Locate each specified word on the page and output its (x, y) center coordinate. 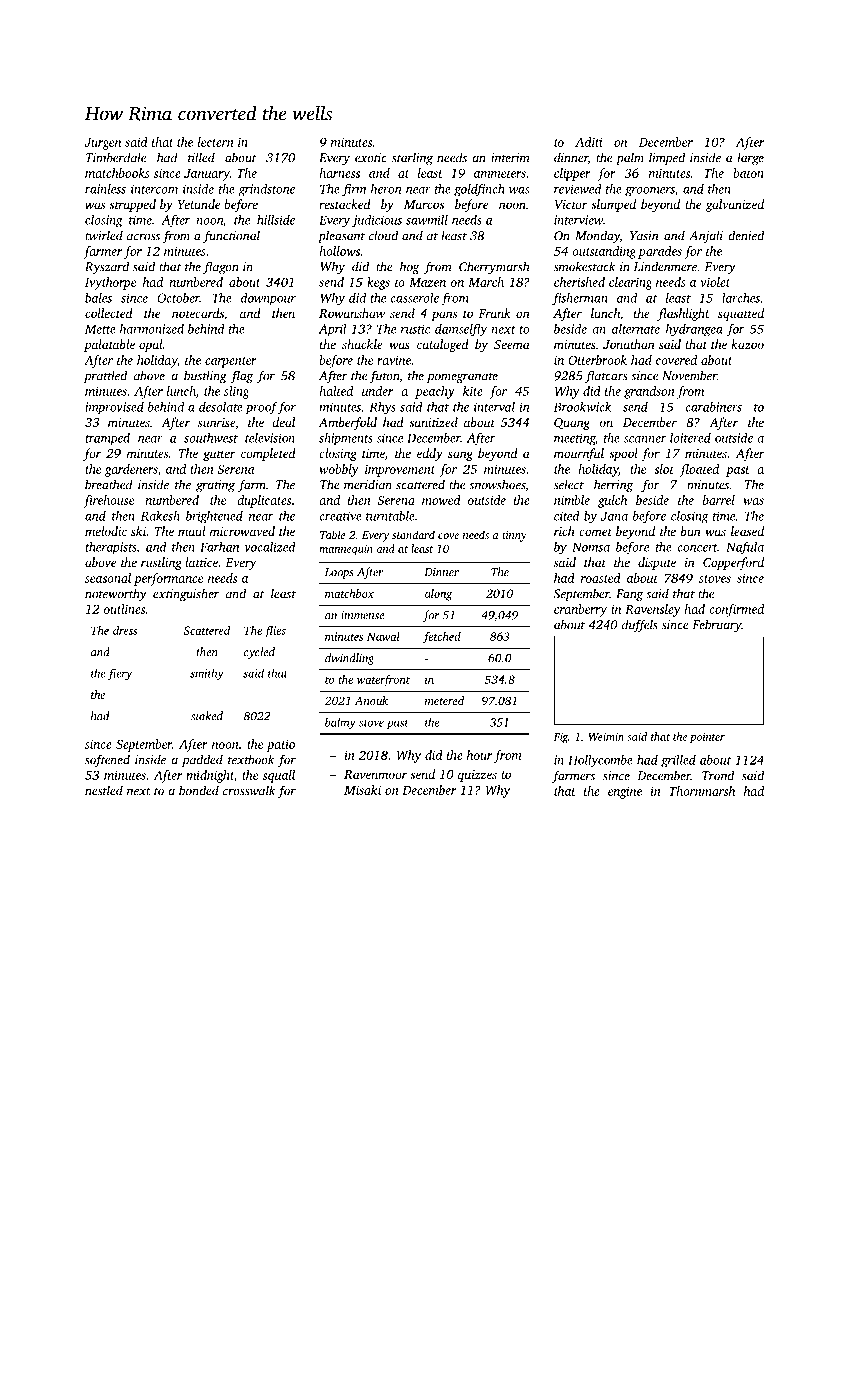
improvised (114, 408)
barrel (719, 500)
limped (667, 158)
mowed (441, 500)
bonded (199, 790)
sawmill (427, 220)
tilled (201, 157)
